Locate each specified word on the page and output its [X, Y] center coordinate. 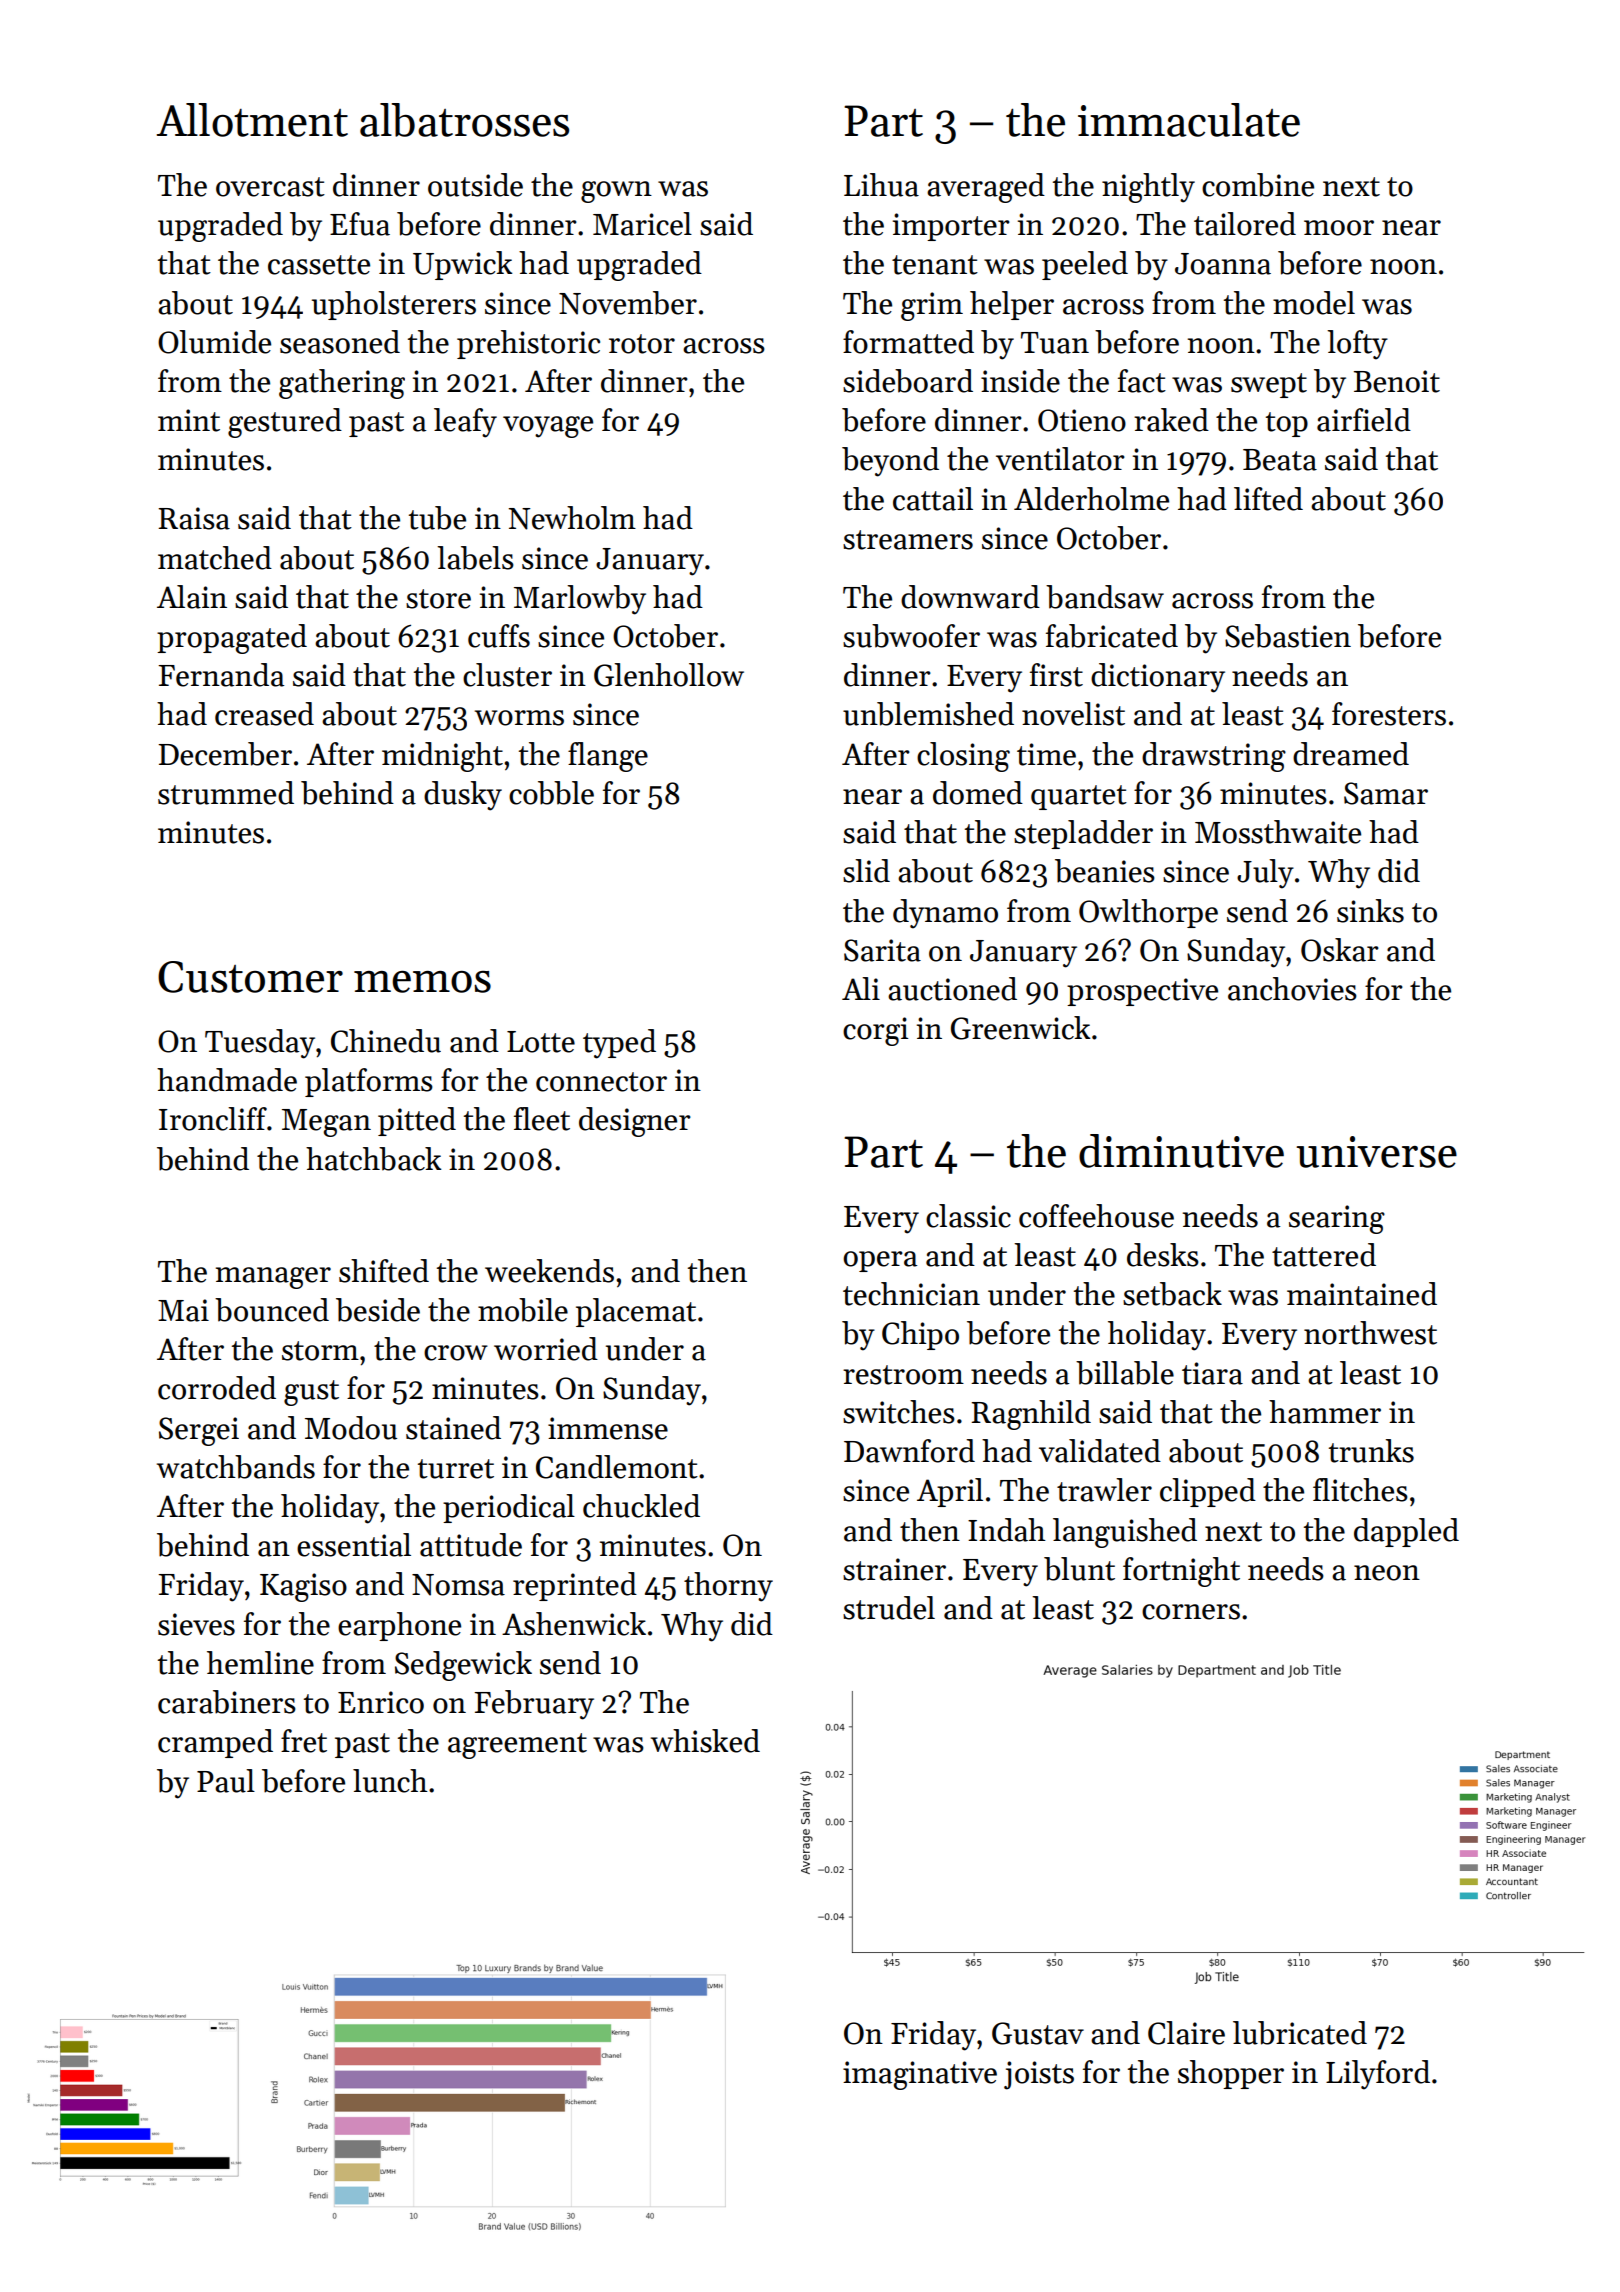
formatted [908, 342]
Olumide [214, 342]
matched [215, 558]
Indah [1007, 1530]
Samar [1386, 793]
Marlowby [580, 600]
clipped [1208, 1492]
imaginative [920, 2075]
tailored [1245, 224]
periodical [509, 1508]
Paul [226, 1781]
